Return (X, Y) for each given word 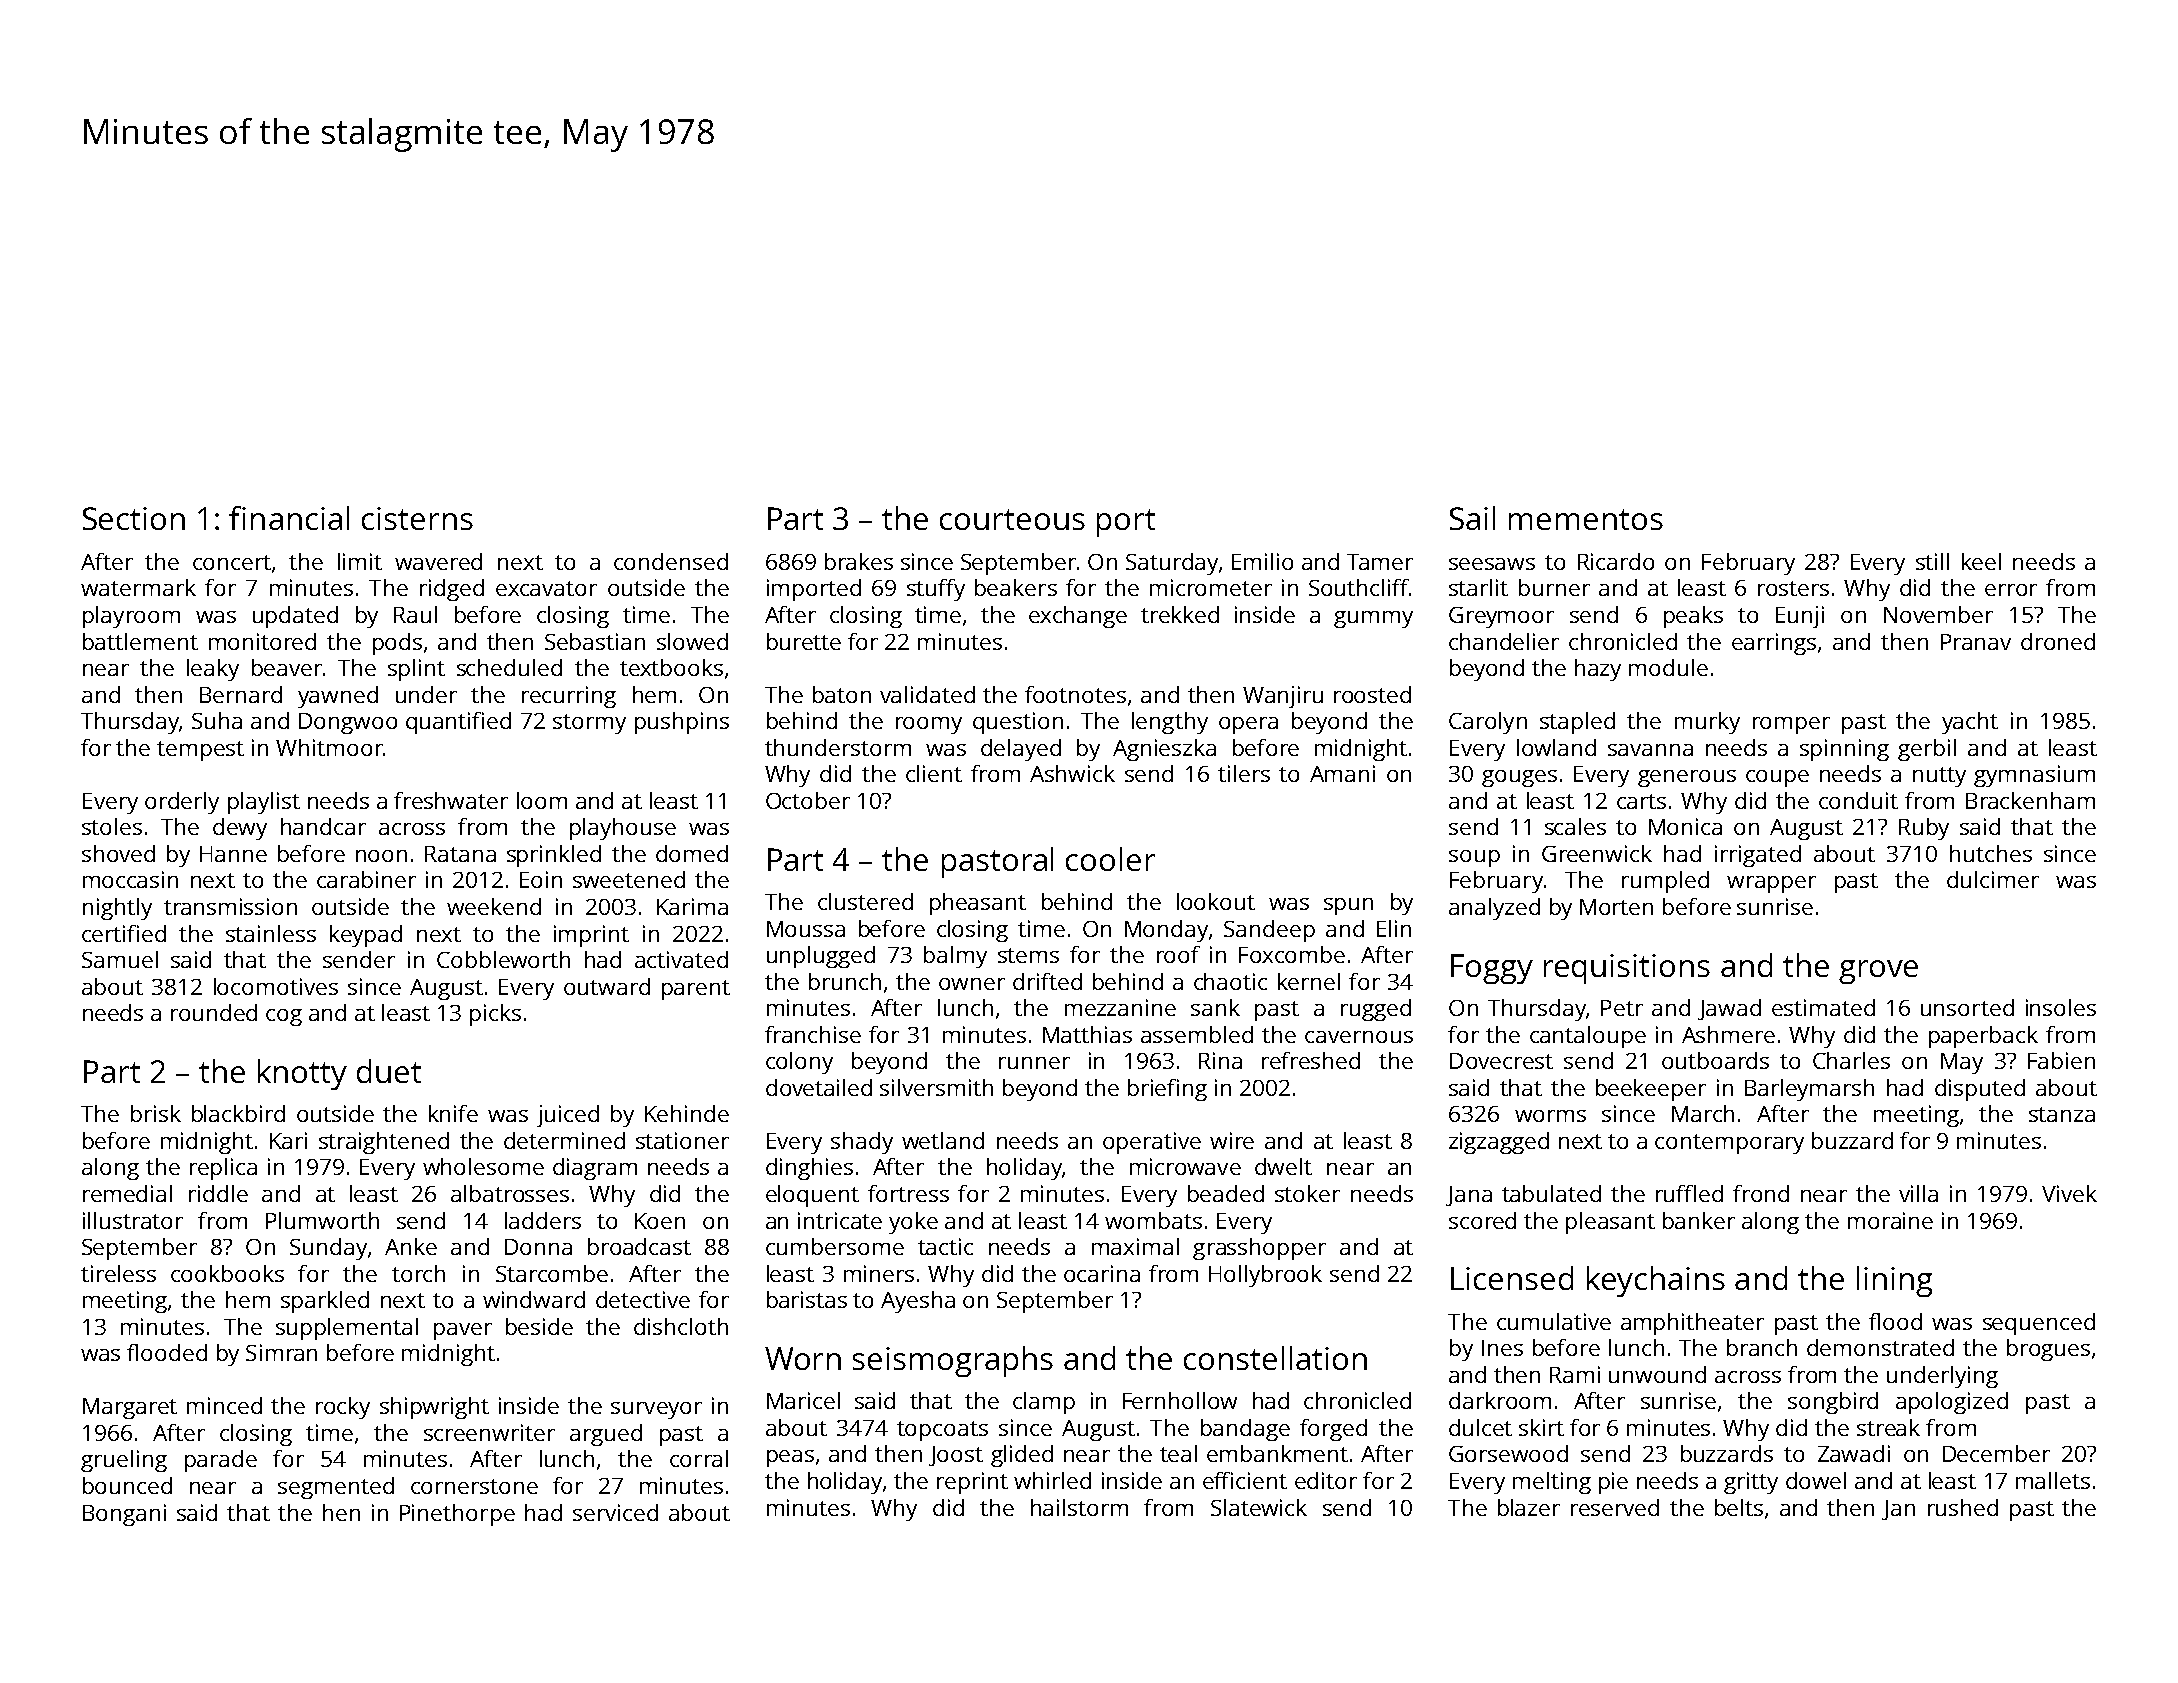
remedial (127, 1193)
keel (1981, 561)
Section (134, 518)
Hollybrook (1265, 1276)
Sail (1472, 518)
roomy (929, 725)
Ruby (1924, 829)
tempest (200, 751)
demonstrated (1880, 1347)
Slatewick (1259, 1507)
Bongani (124, 1515)
